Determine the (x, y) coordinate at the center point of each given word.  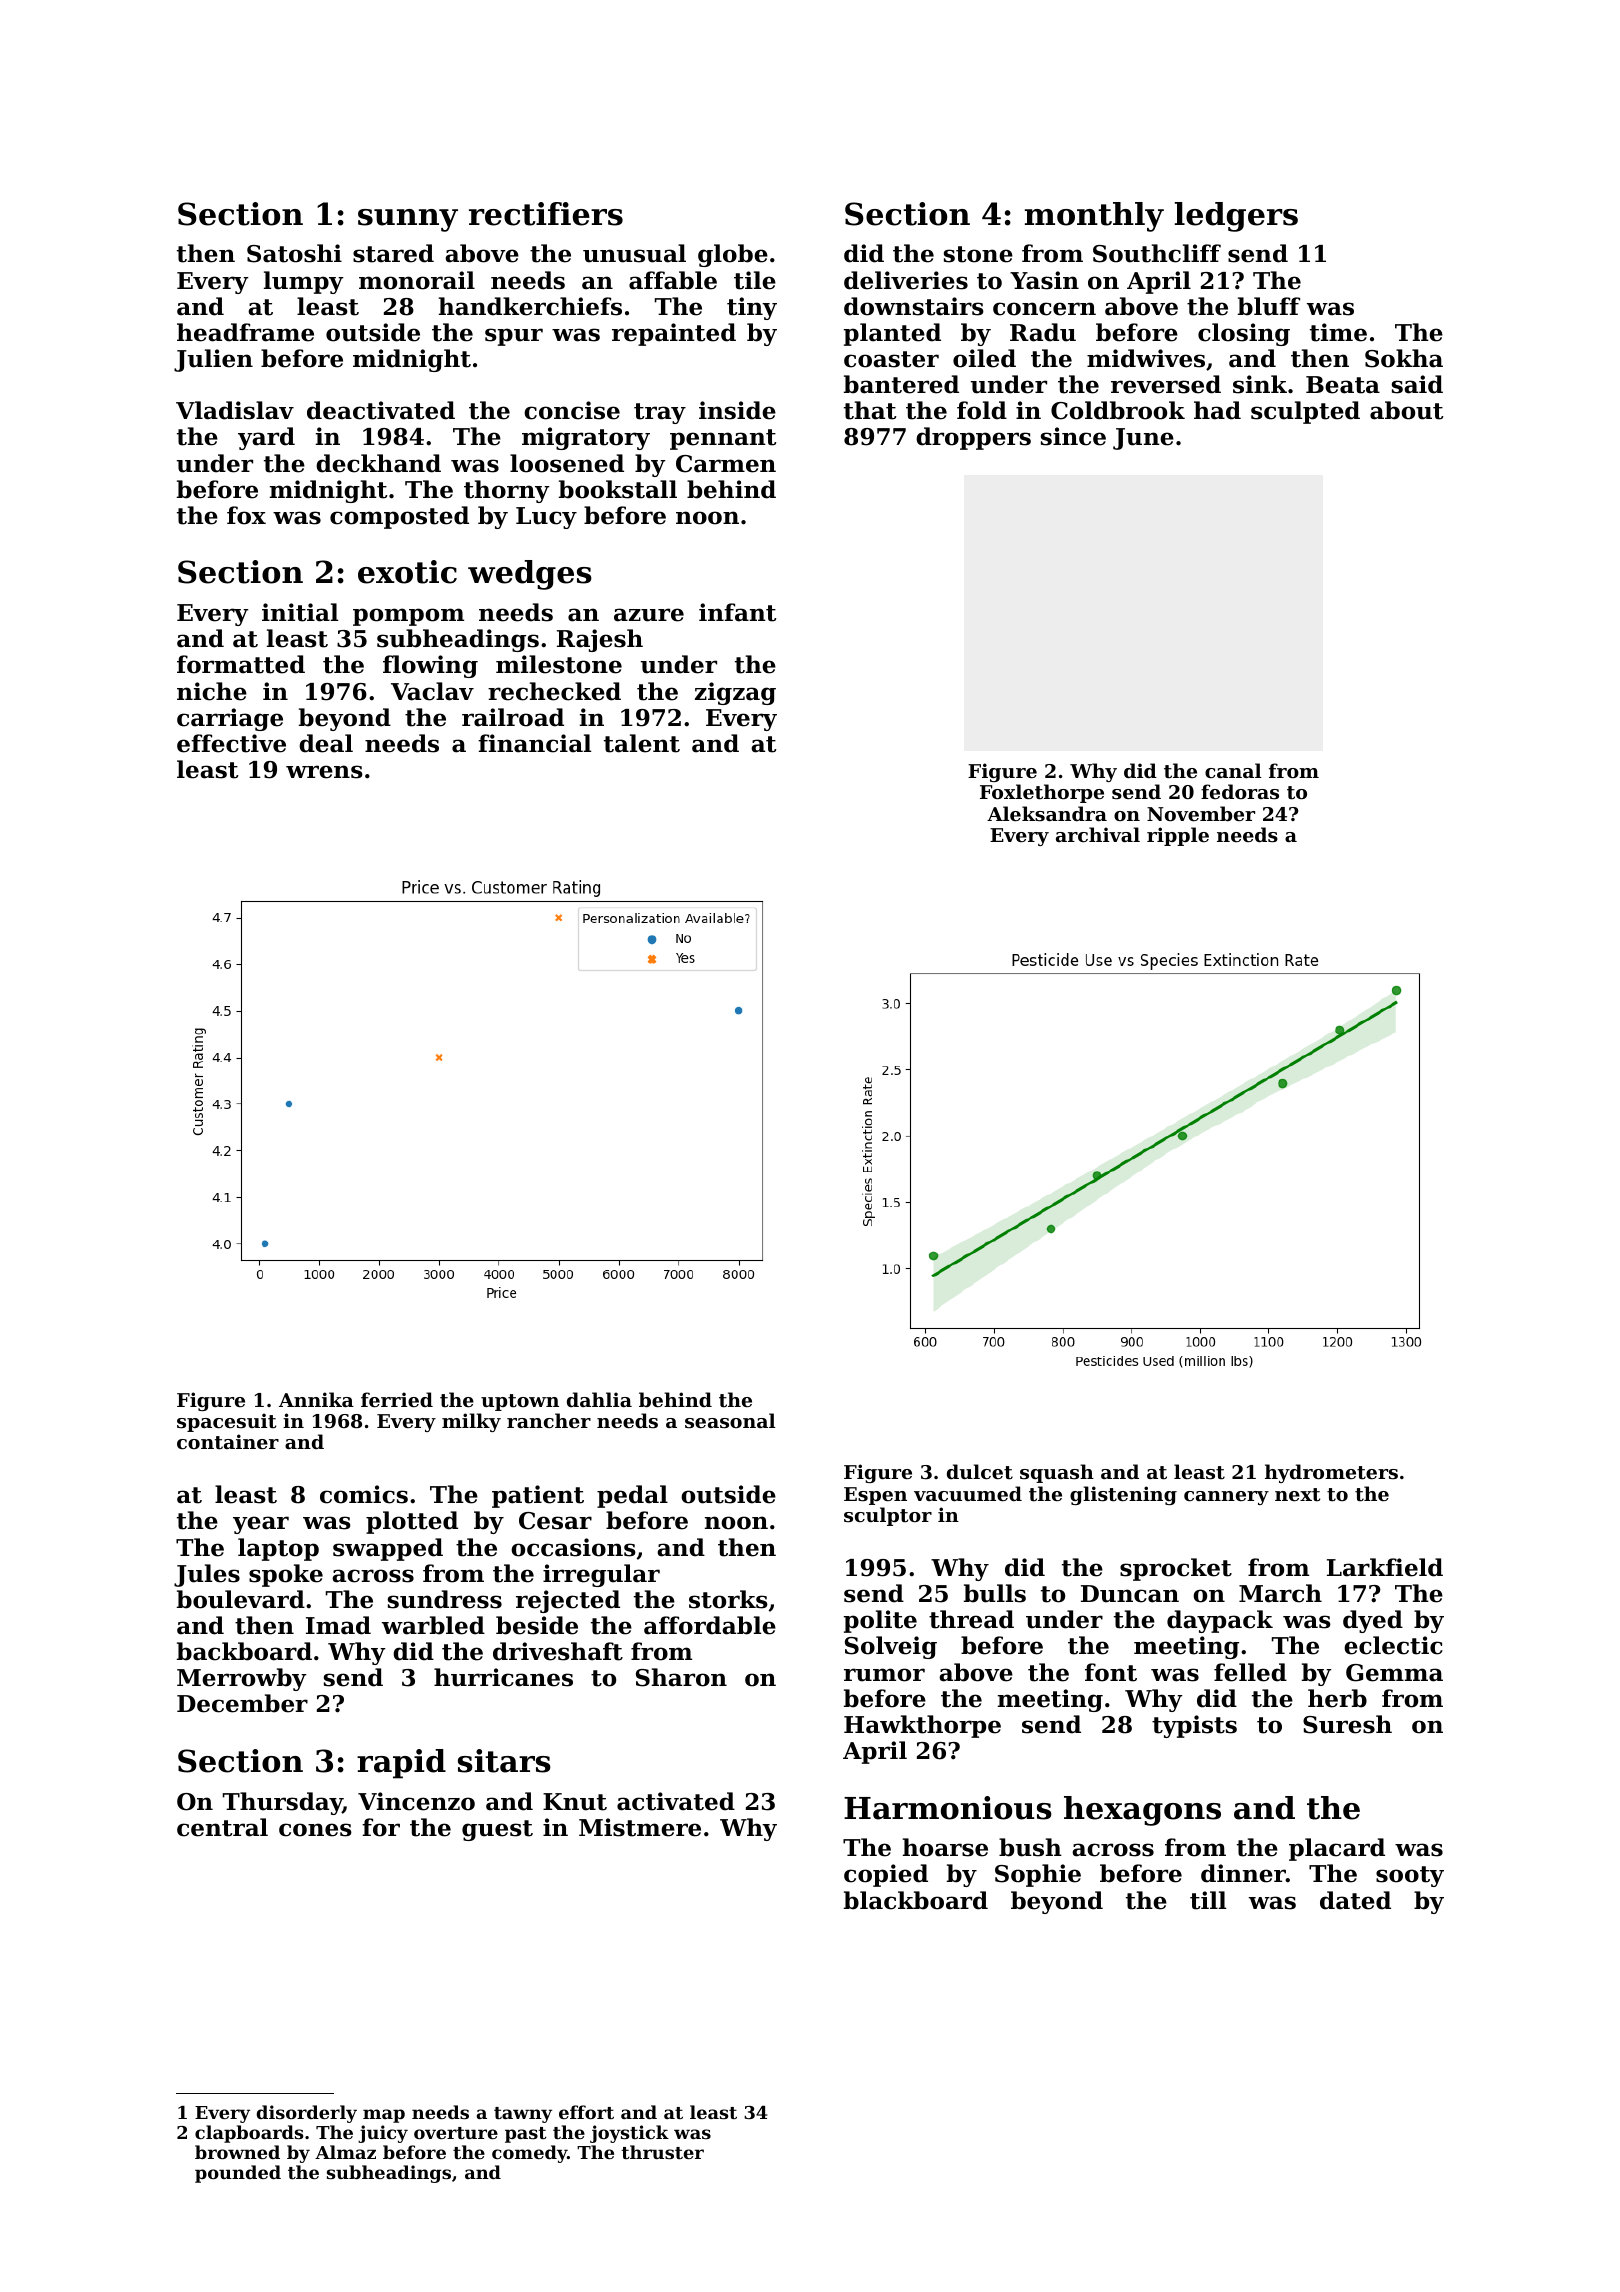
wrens (324, 772)
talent (642, 743)
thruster (662, 2152)
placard (1337, 1849)
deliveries (906, 280)
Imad (338, 1625)
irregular (601, 1575)
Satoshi (294, 253)
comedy (529, 2154)
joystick (629, 2134)
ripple (1178, 836)
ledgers (1236, 217)
